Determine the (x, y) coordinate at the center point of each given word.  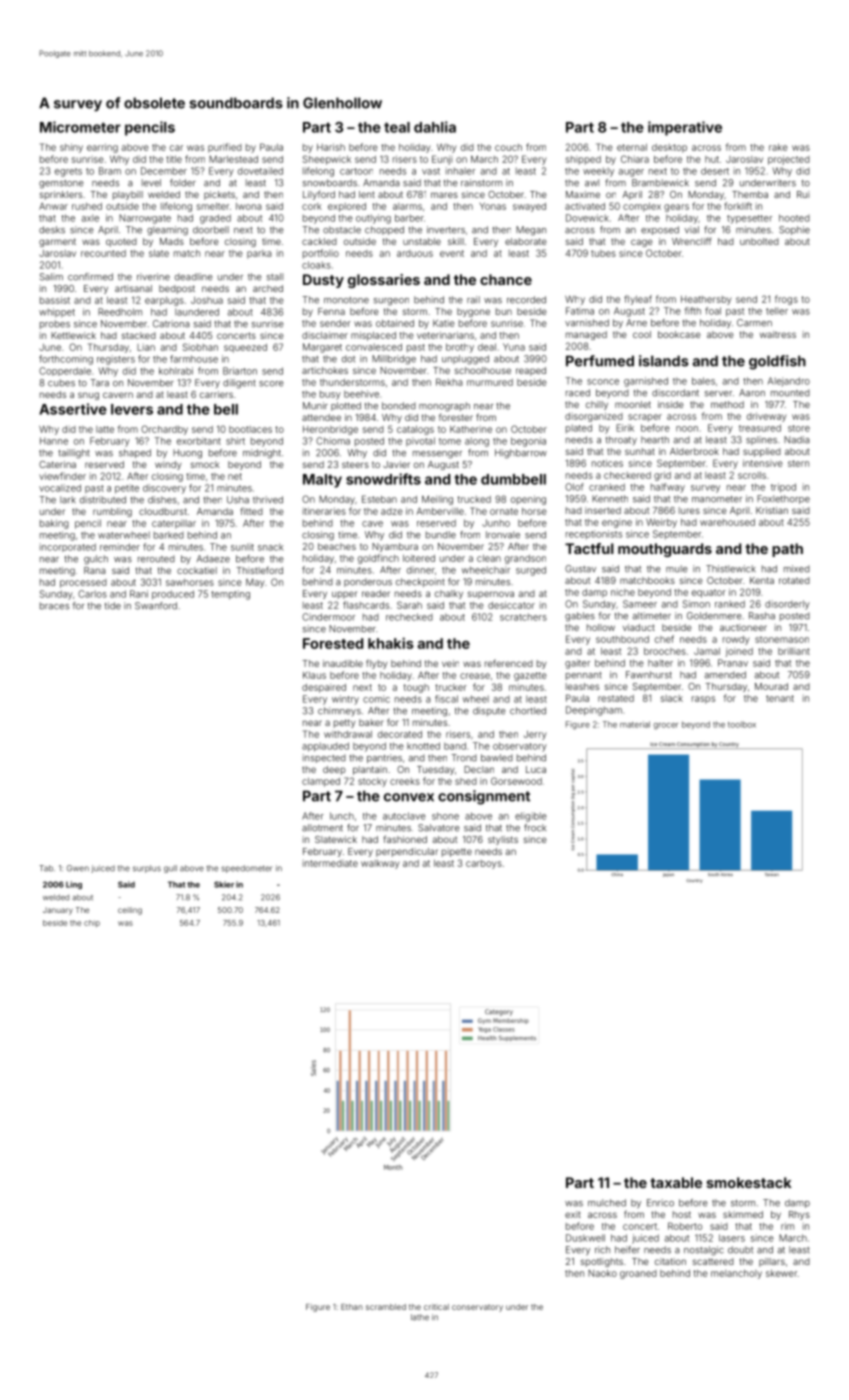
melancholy (736, 1274)
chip (92, 923)
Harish (331, 147)
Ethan (352, 1307)
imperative (685, 128)
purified (225, 148)
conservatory (477, 1308)
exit (573, 1214)
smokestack (749, 1182)
